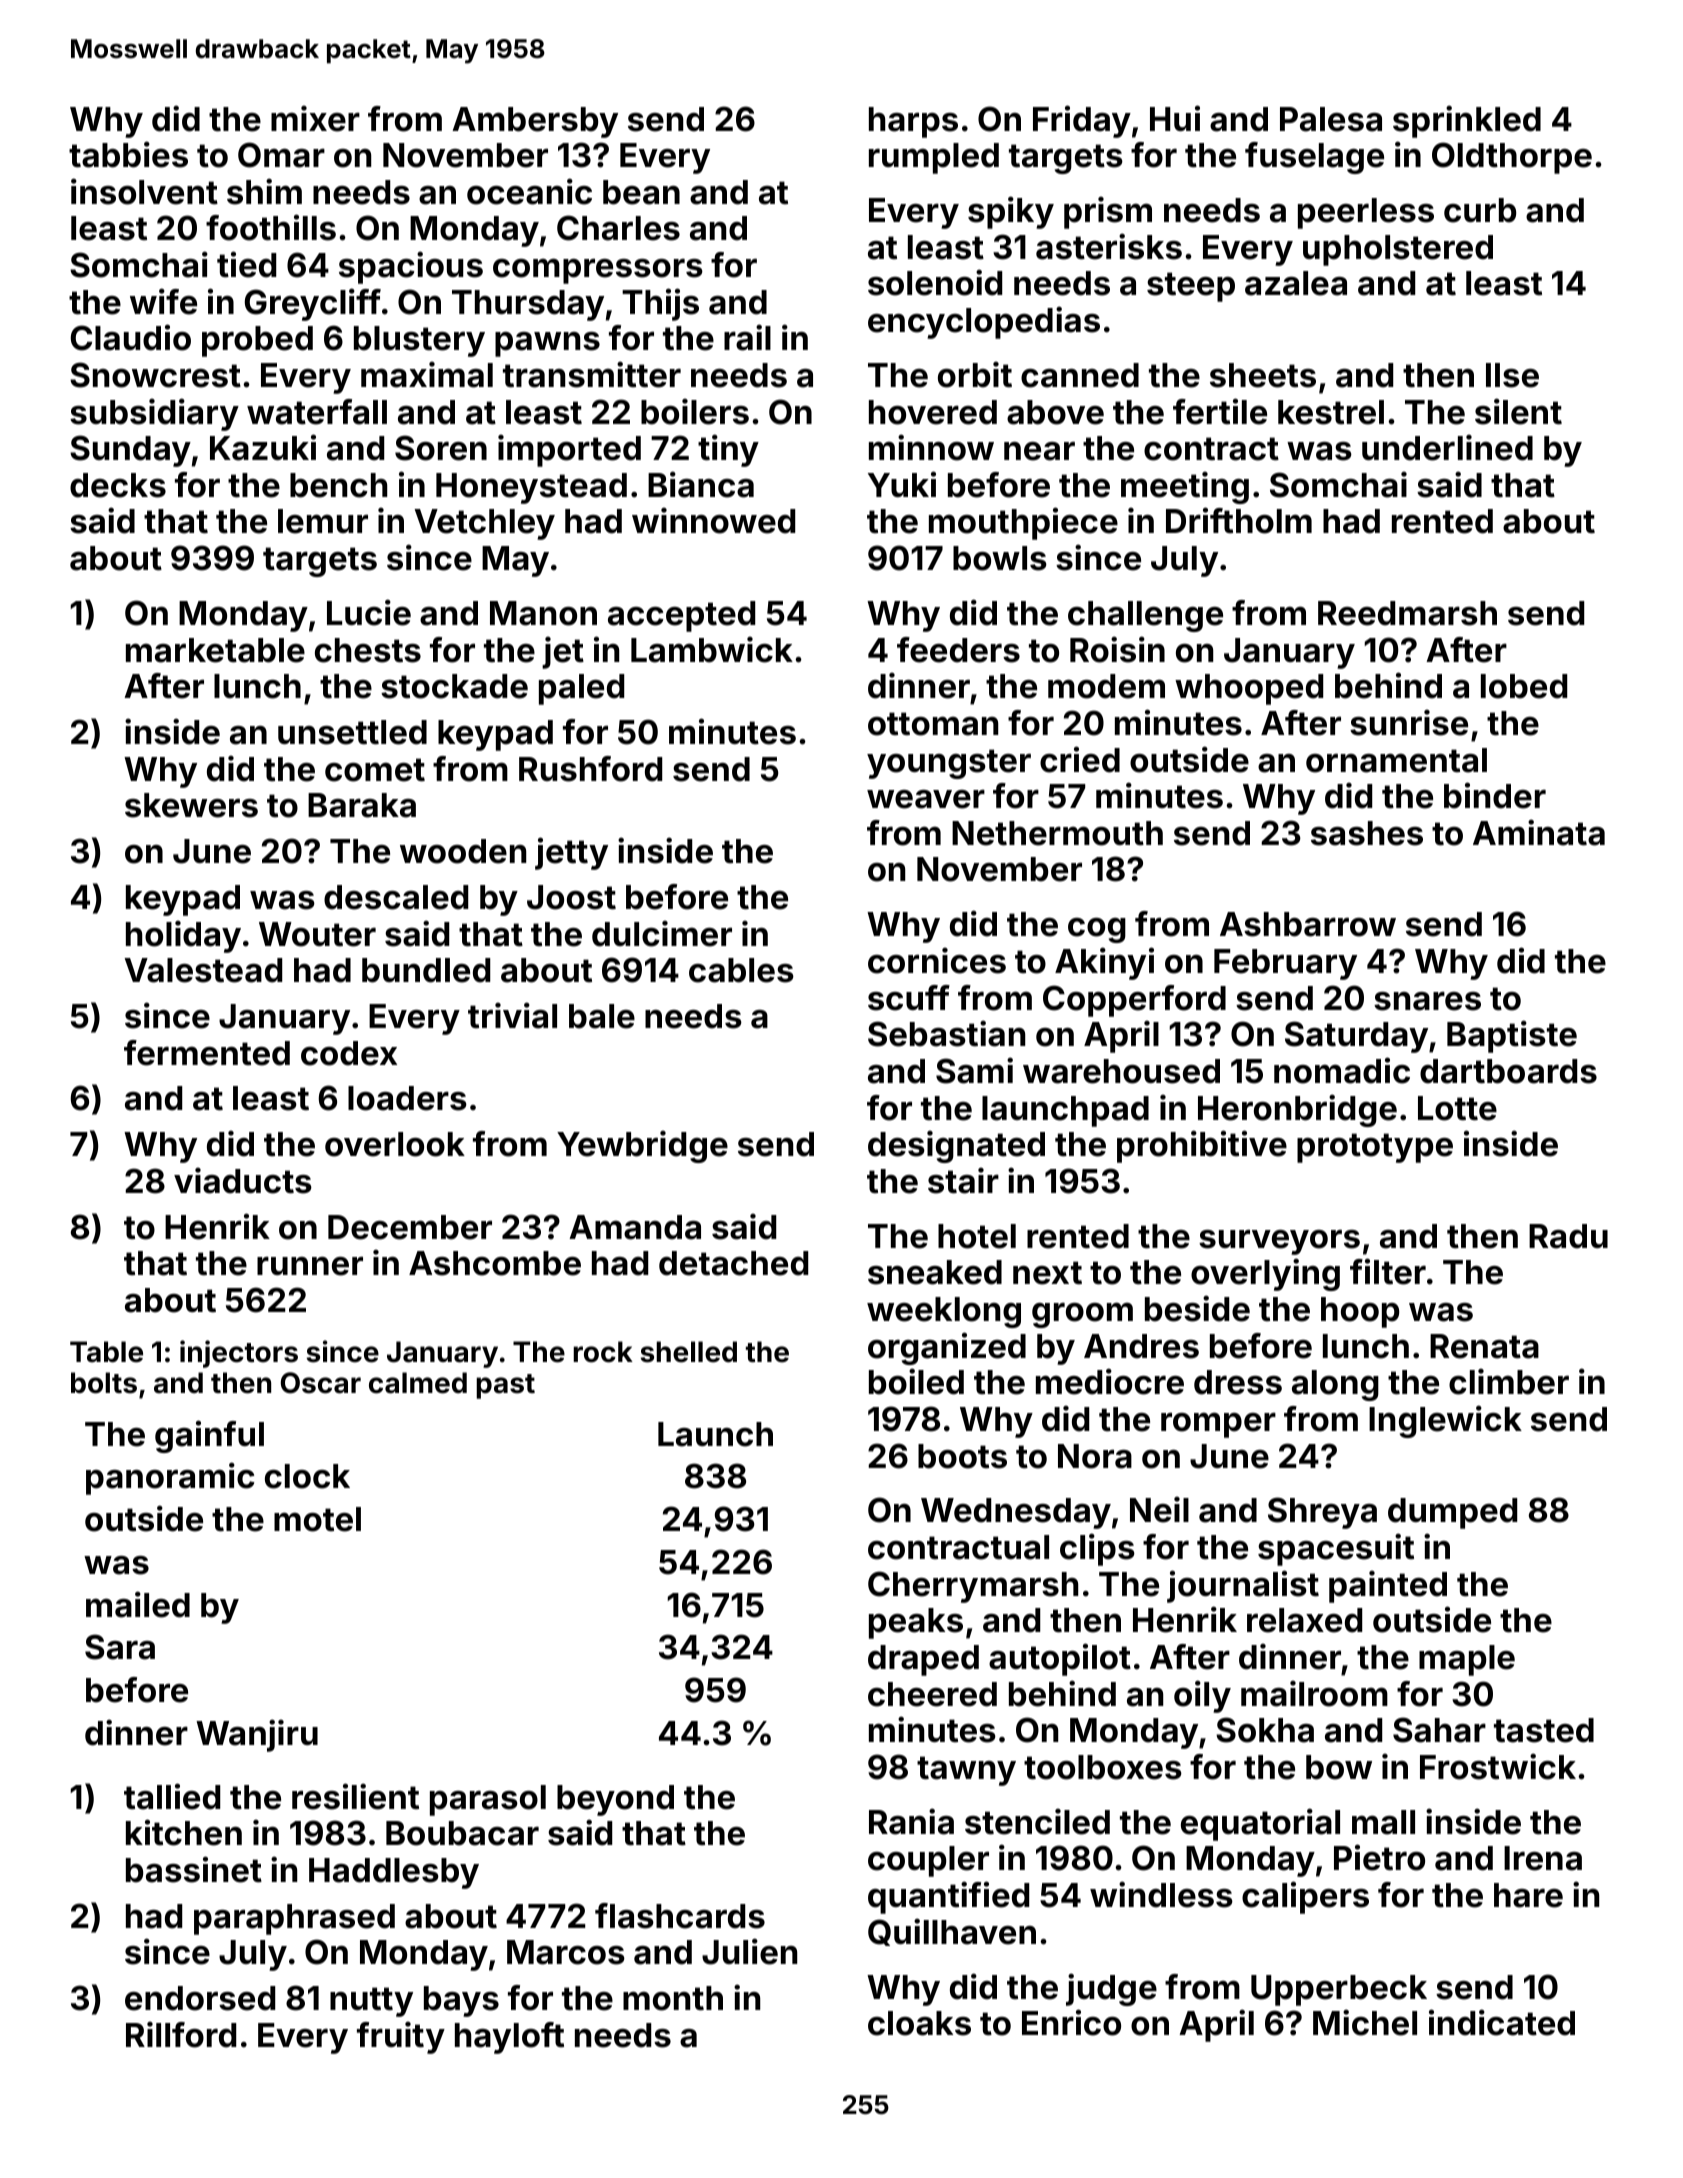  What do you see at coordinates (932, 1694) in the document?
I see `cheered` at bounding box center [932, 1694].
